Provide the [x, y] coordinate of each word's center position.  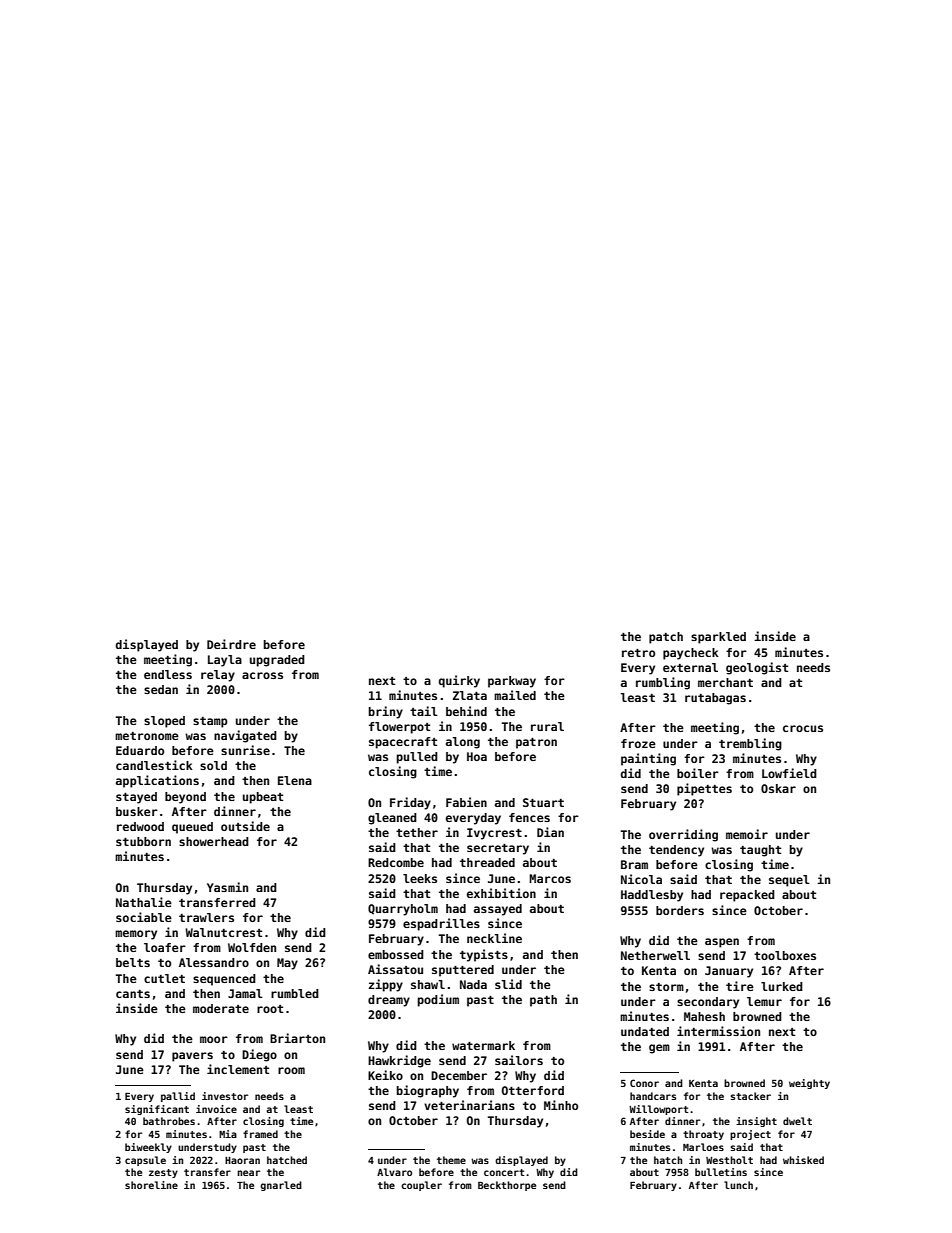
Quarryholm [403, 910]
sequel [789, 881]
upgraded [277, 661]
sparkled [718, 638]
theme [451, 1160]
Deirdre [231, 644]
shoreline [151, 1185]
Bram [634, 864]
